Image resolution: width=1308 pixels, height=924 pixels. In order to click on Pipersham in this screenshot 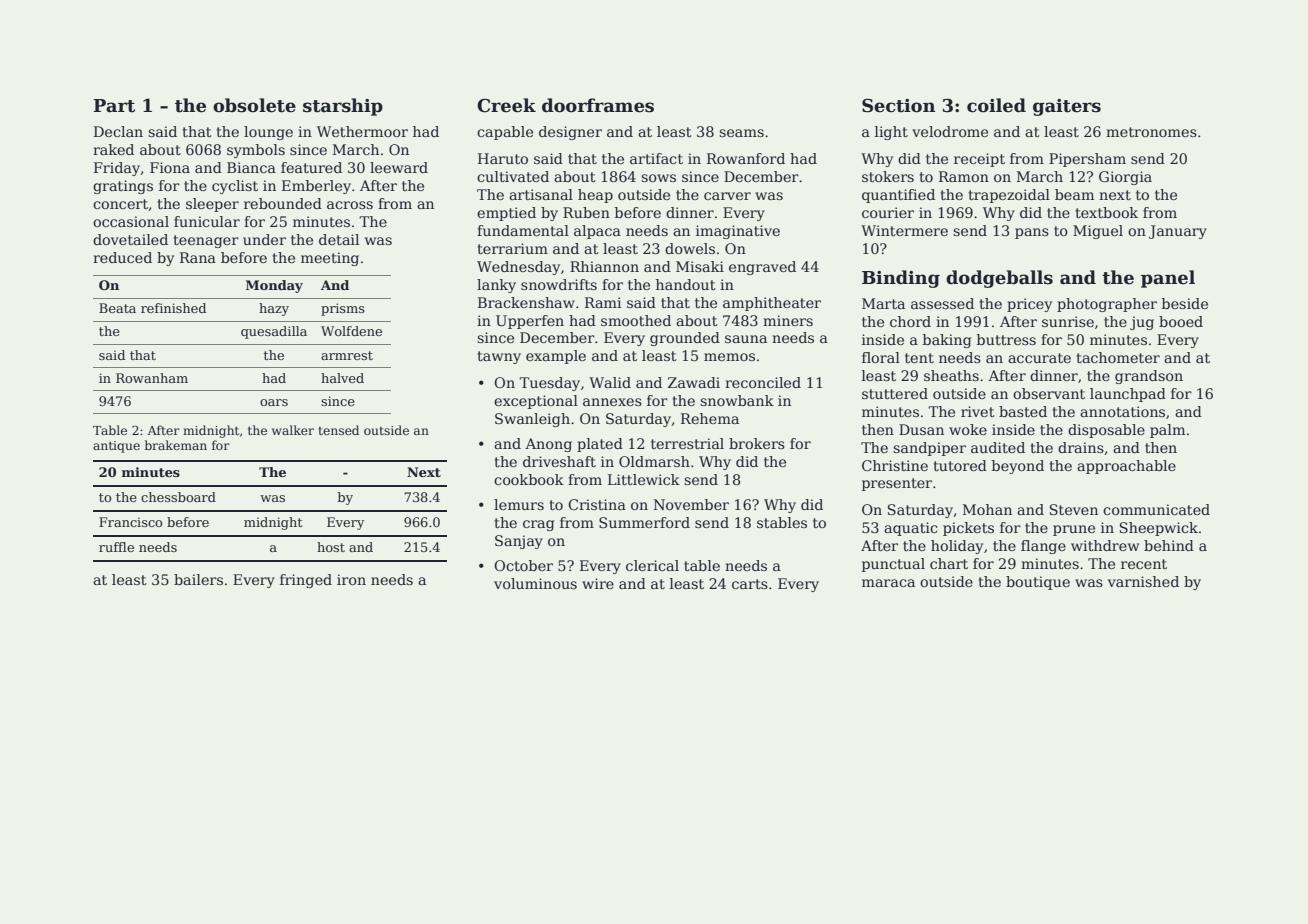, I will do `click(1087, 160)`.
